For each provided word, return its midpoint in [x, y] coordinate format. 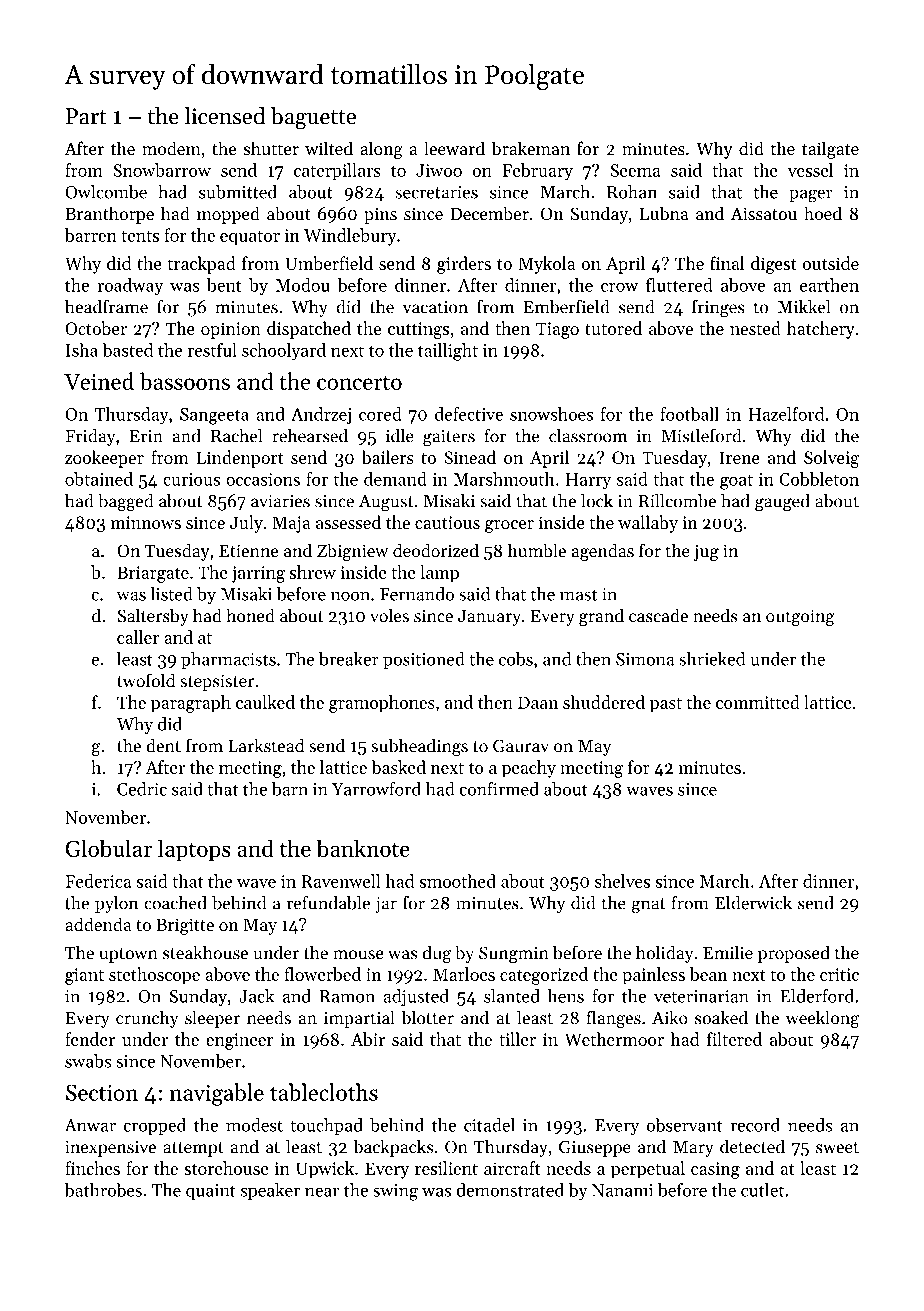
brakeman [531, 148]
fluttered [679, 285]
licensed [224, 116]
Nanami [622, 1190]
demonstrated [510, 1190]
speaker [270, 1191]
